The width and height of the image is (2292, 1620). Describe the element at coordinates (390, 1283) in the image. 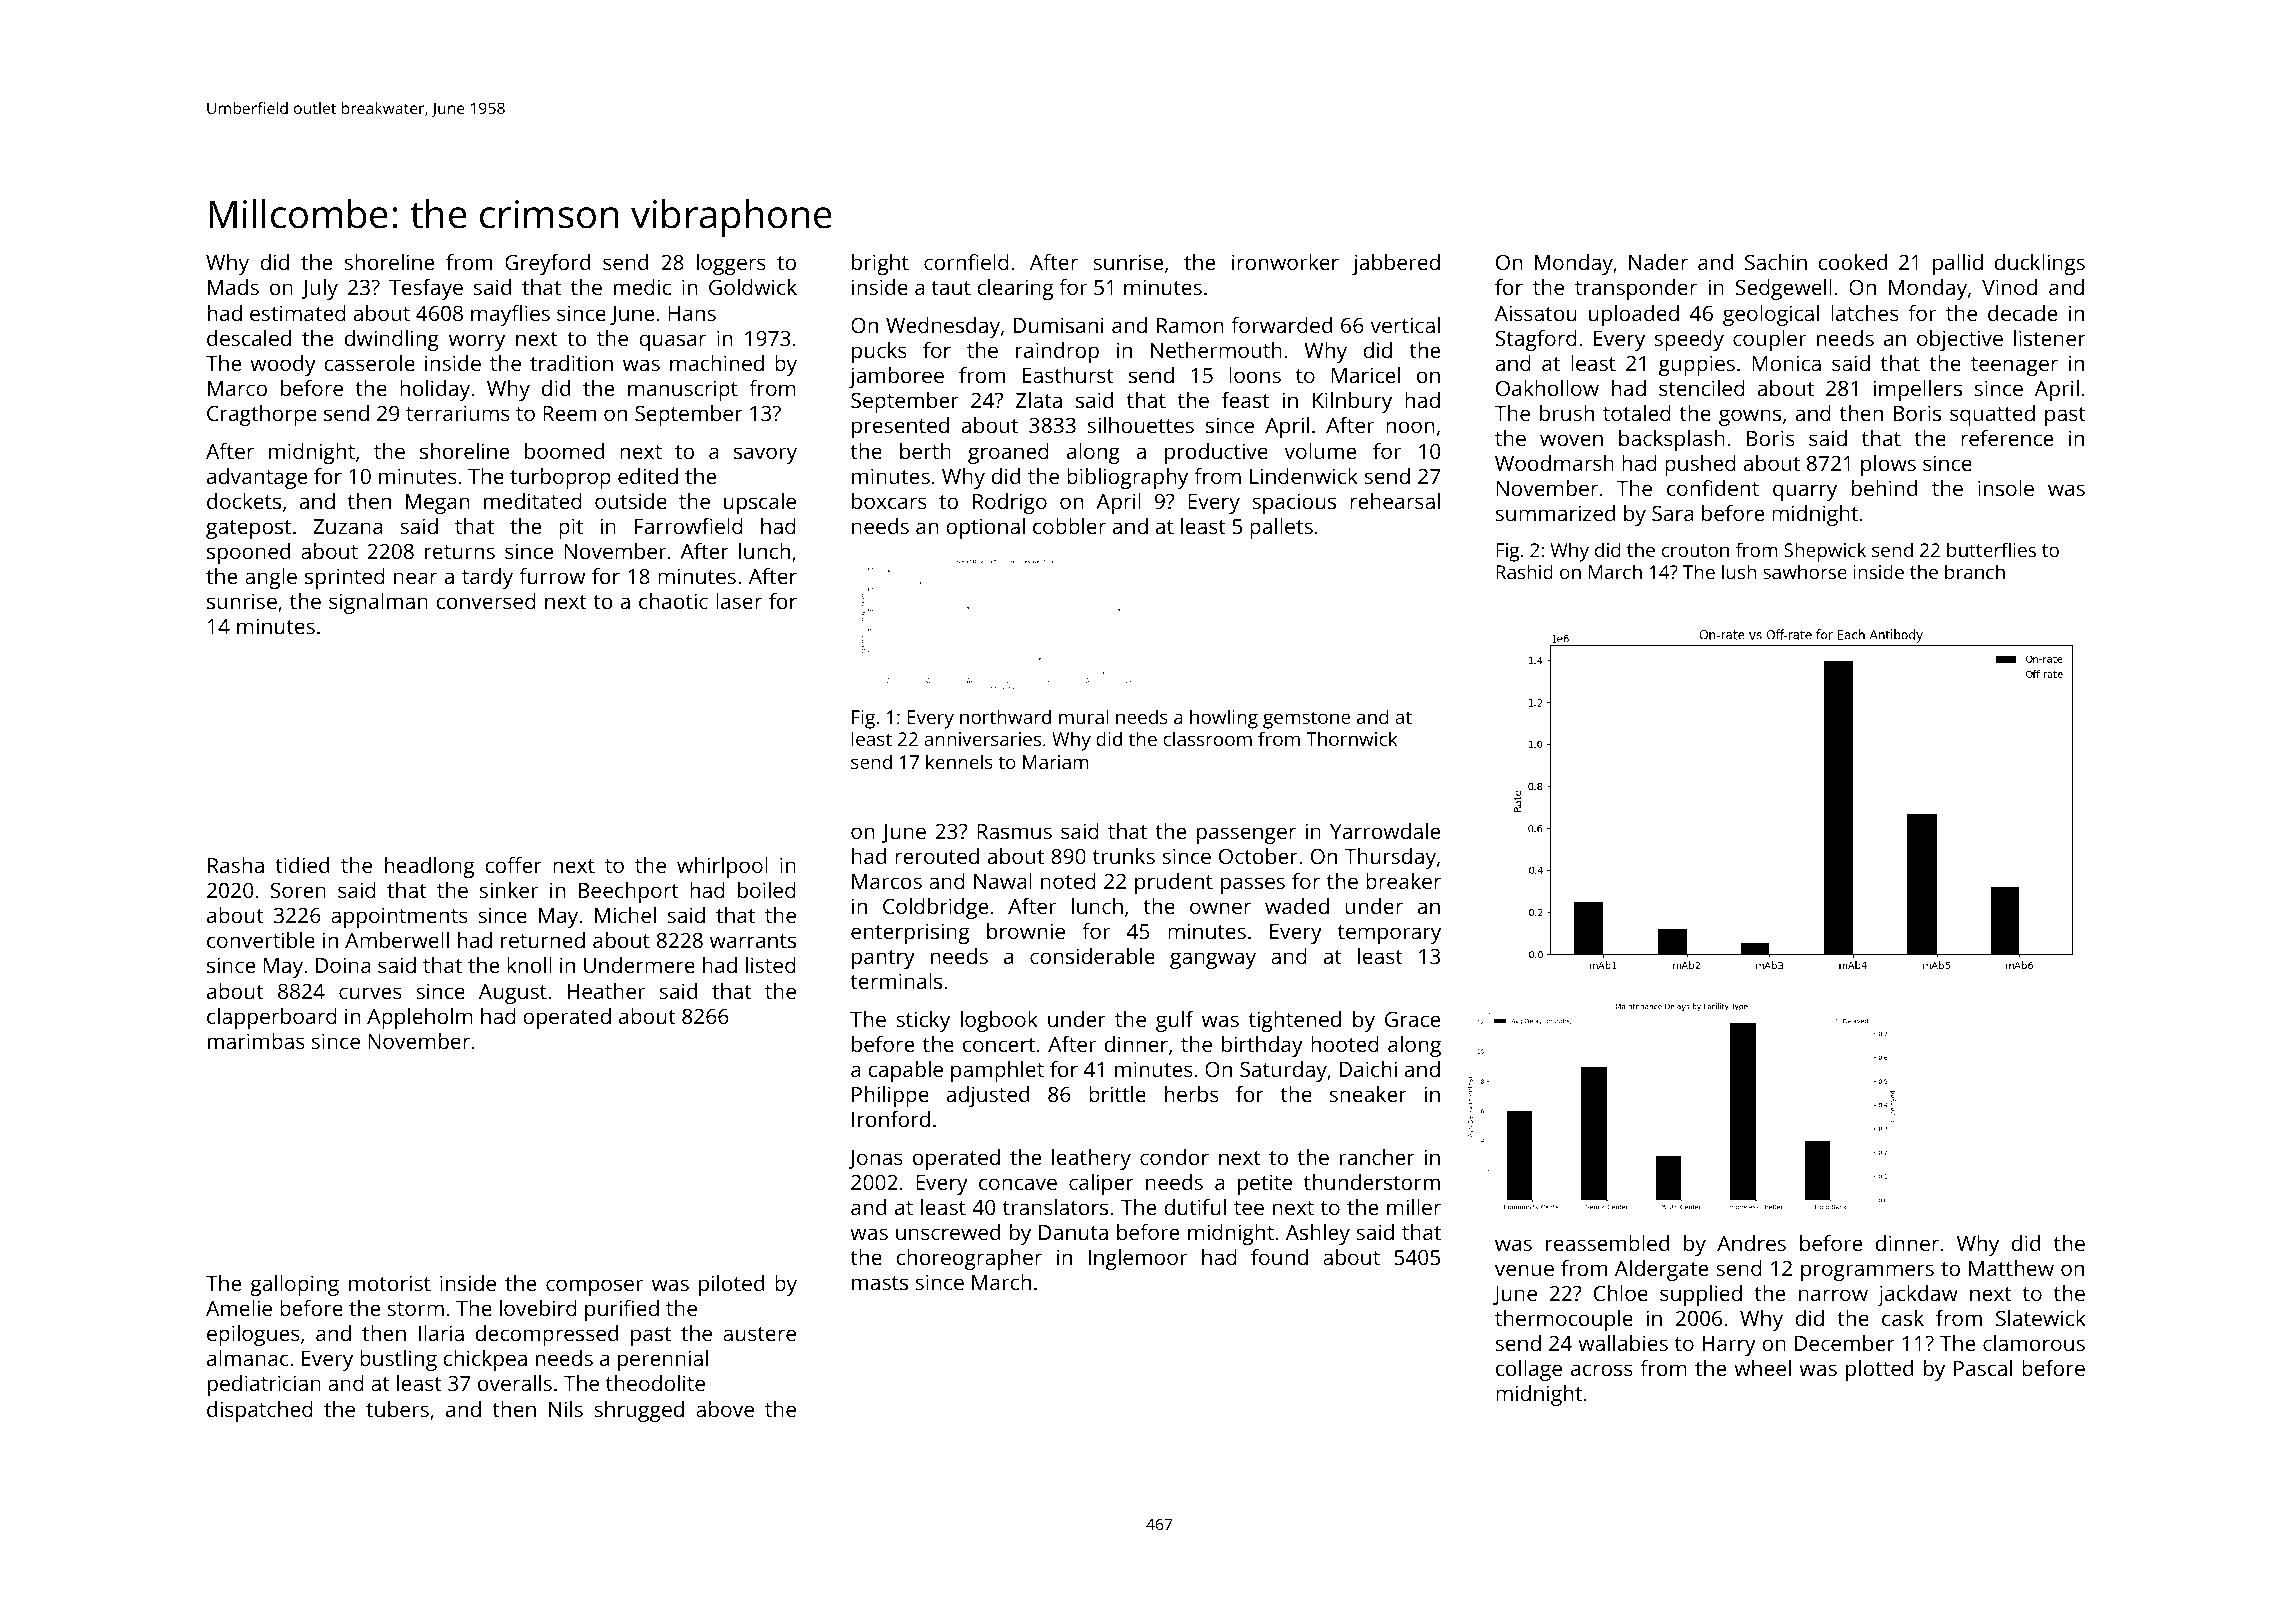

I see `motorist` at that location.
